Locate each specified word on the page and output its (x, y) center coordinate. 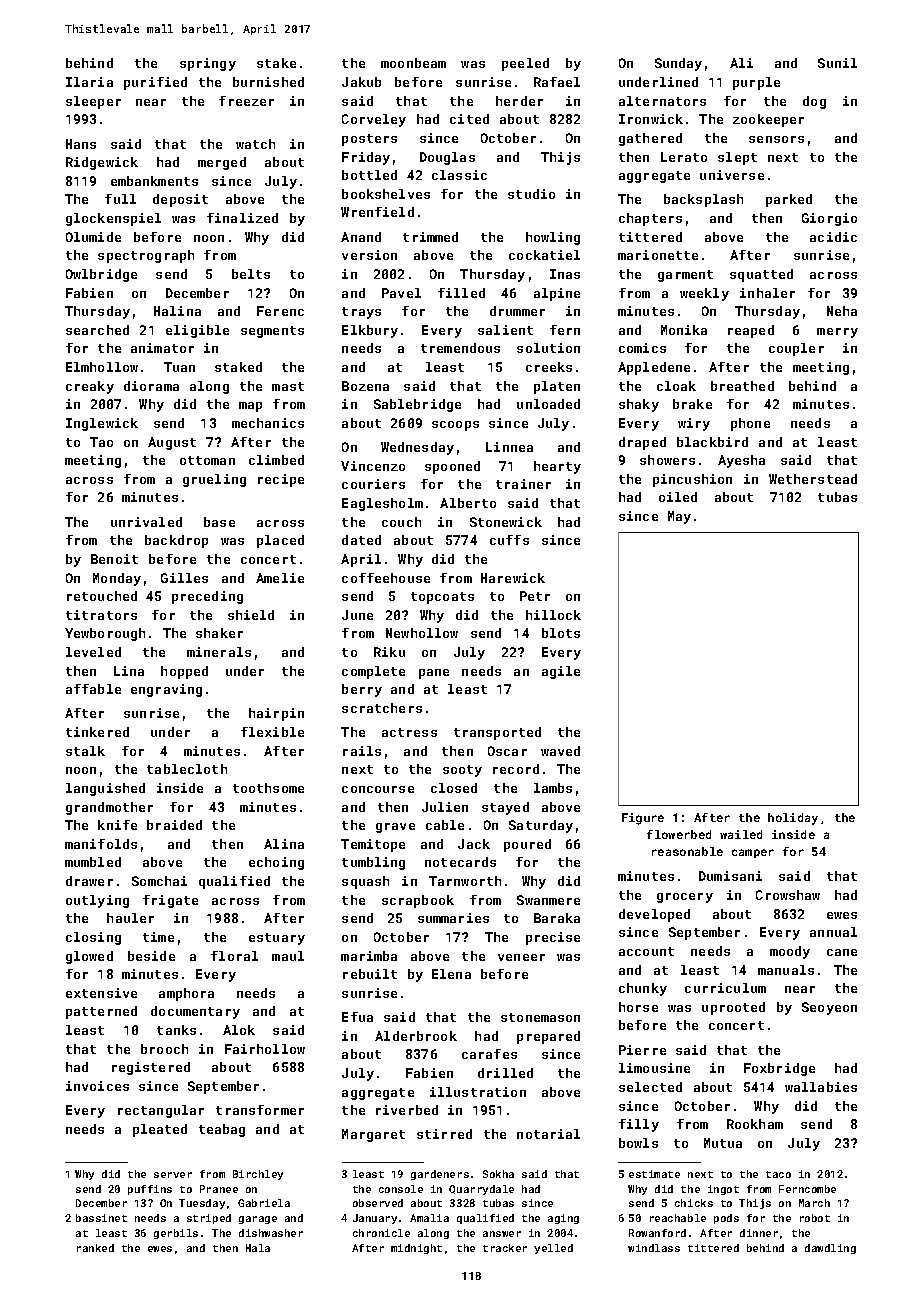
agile (561, 672)
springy (208, 64)
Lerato (684, 157)
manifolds (101, 844)
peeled (525, 64)
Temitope (373, 845)
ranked (95, 1248)
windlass (654, 1248)
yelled (553, 1249)
